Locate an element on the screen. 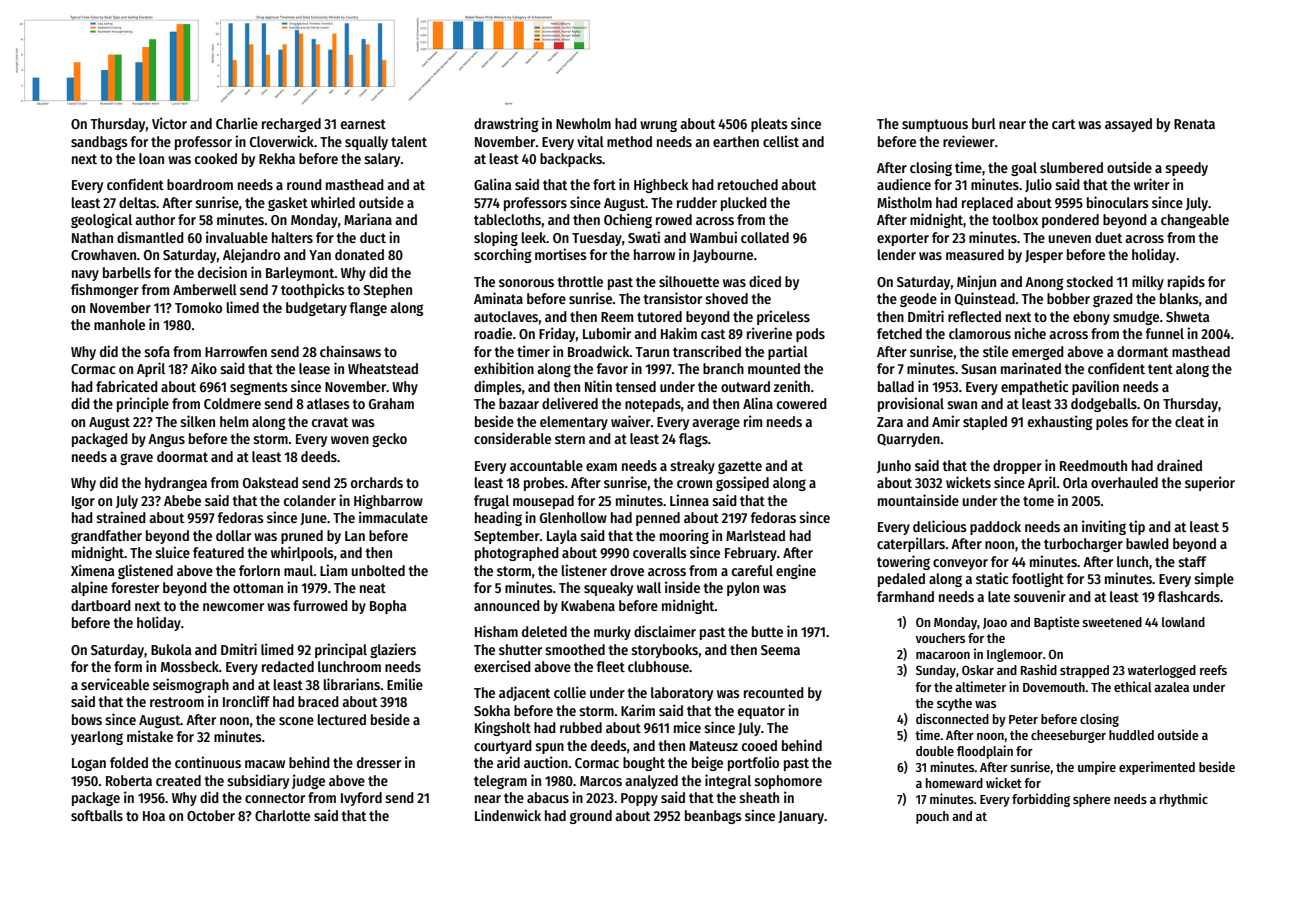 The width and height of the screenshot is (1308, 924). principle is located at coordinates (143, 404).
